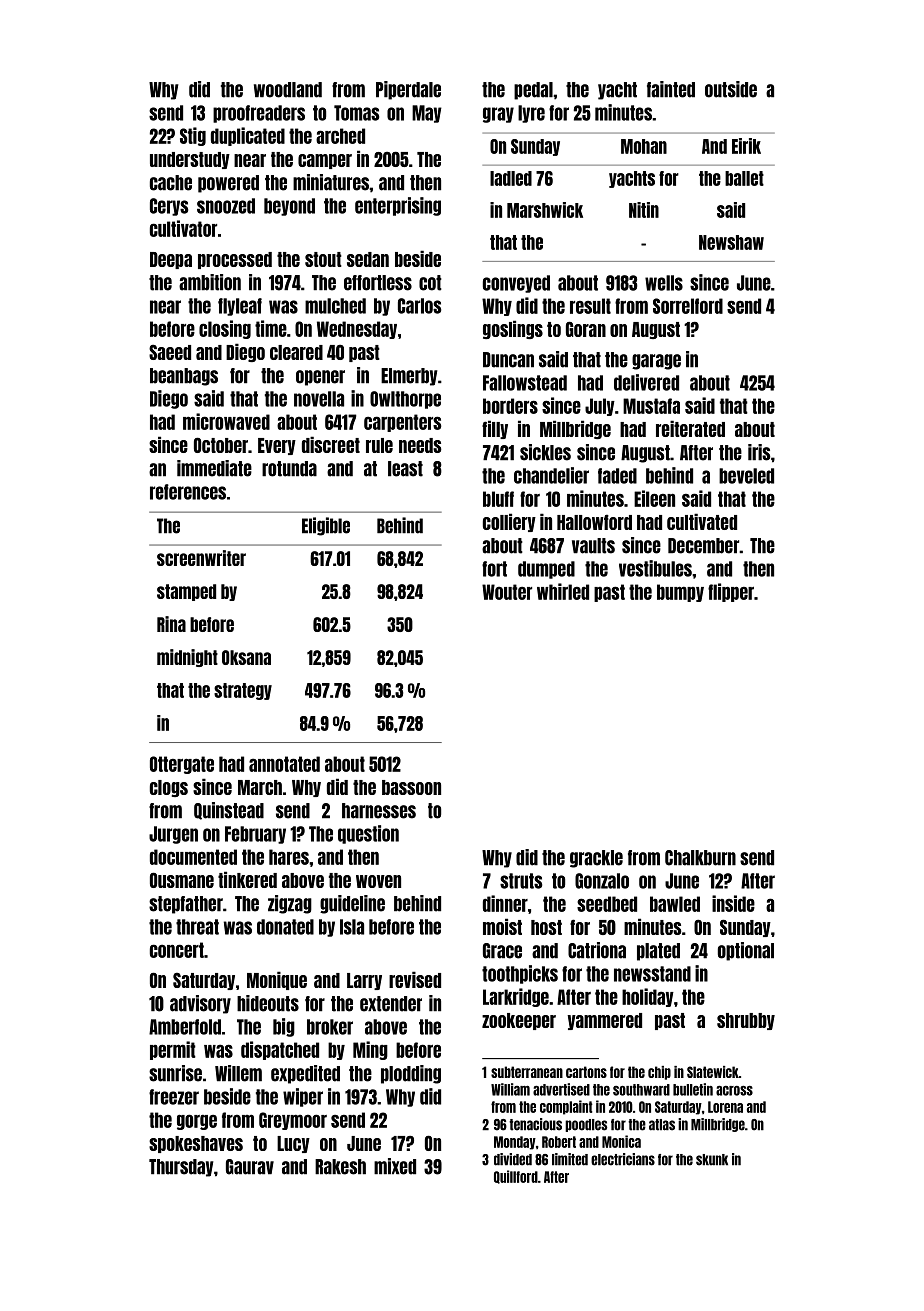 This screenshot has height=1311, width=924. I want to click on Amberfold, so click(185, 1027).
